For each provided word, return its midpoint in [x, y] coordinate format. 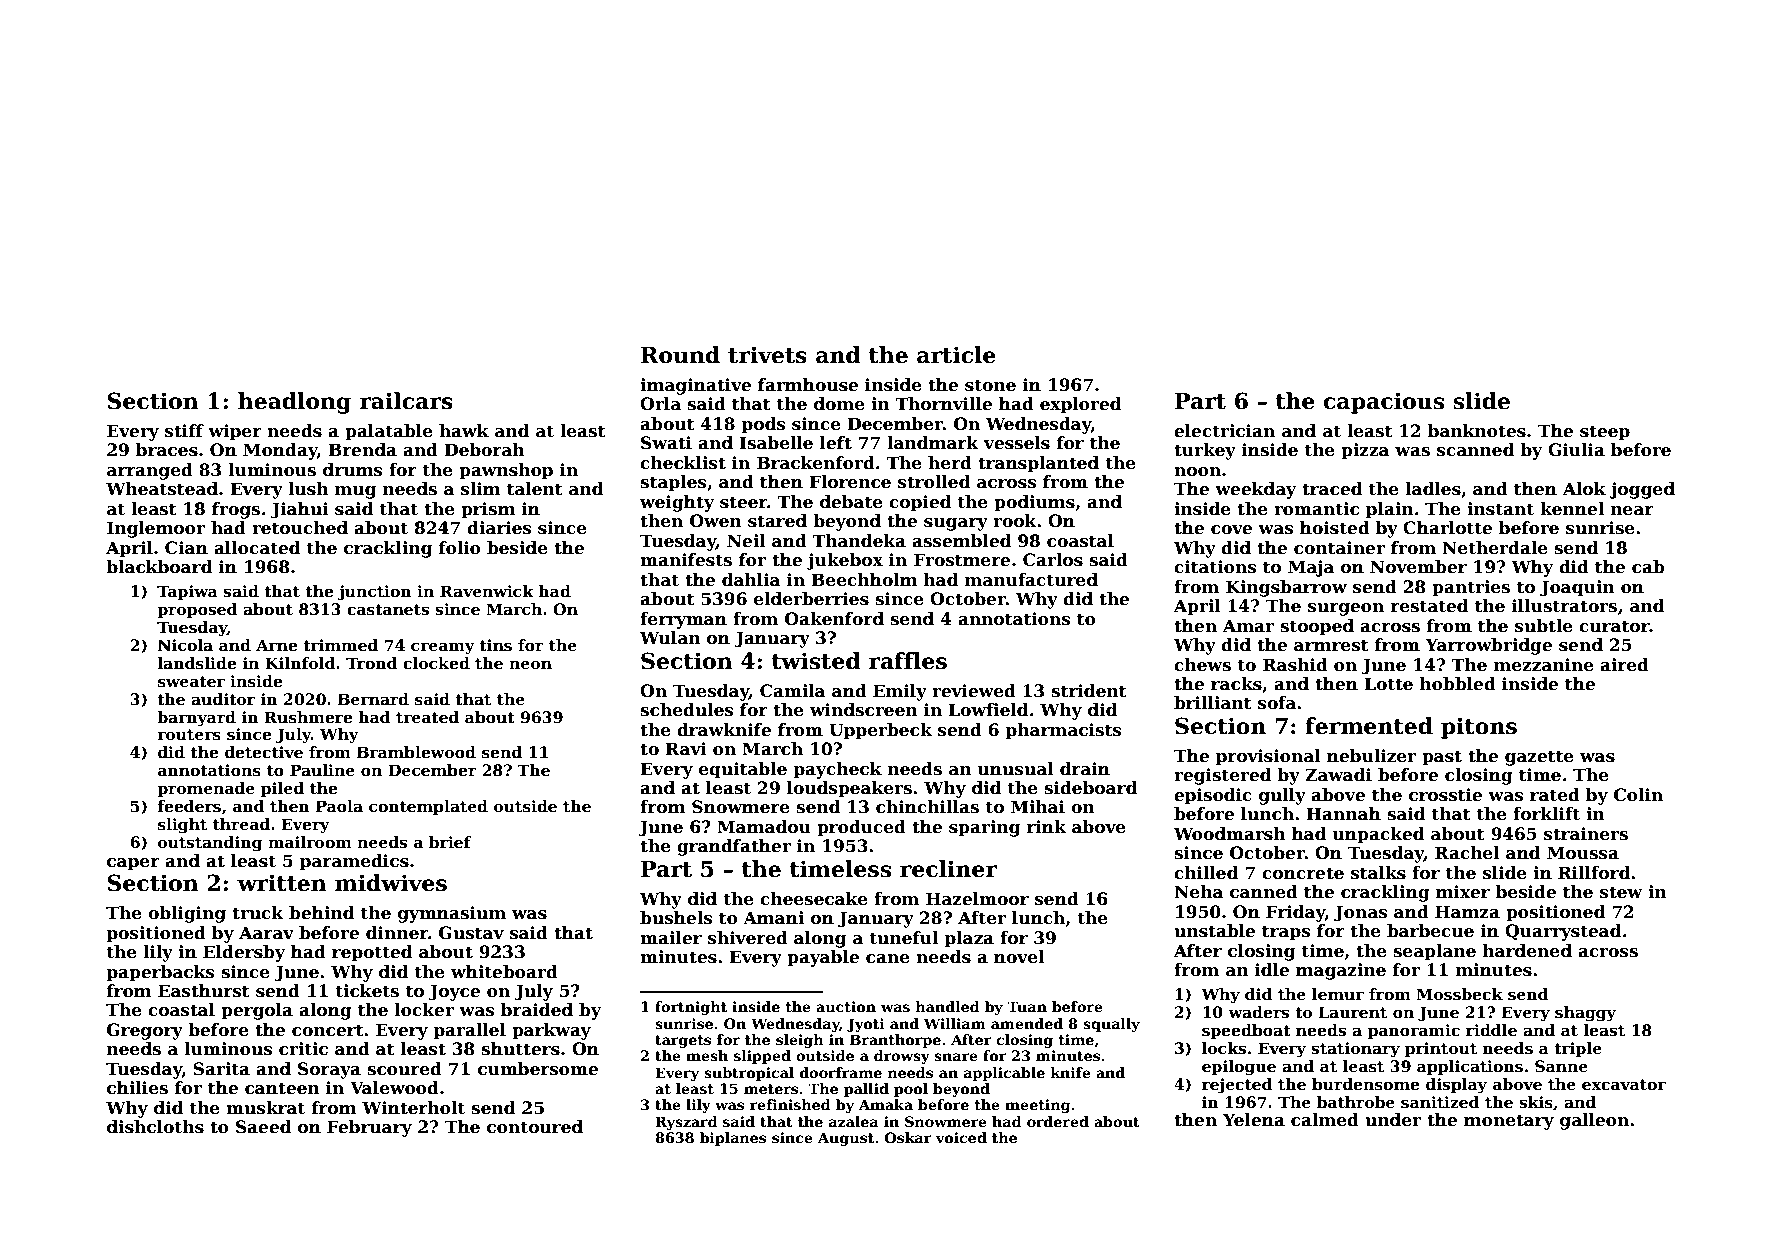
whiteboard [504, 972]
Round [680, 355]
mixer [1463, 892]
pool [911, 1090]
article [956, 355]
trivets [767, 355]
